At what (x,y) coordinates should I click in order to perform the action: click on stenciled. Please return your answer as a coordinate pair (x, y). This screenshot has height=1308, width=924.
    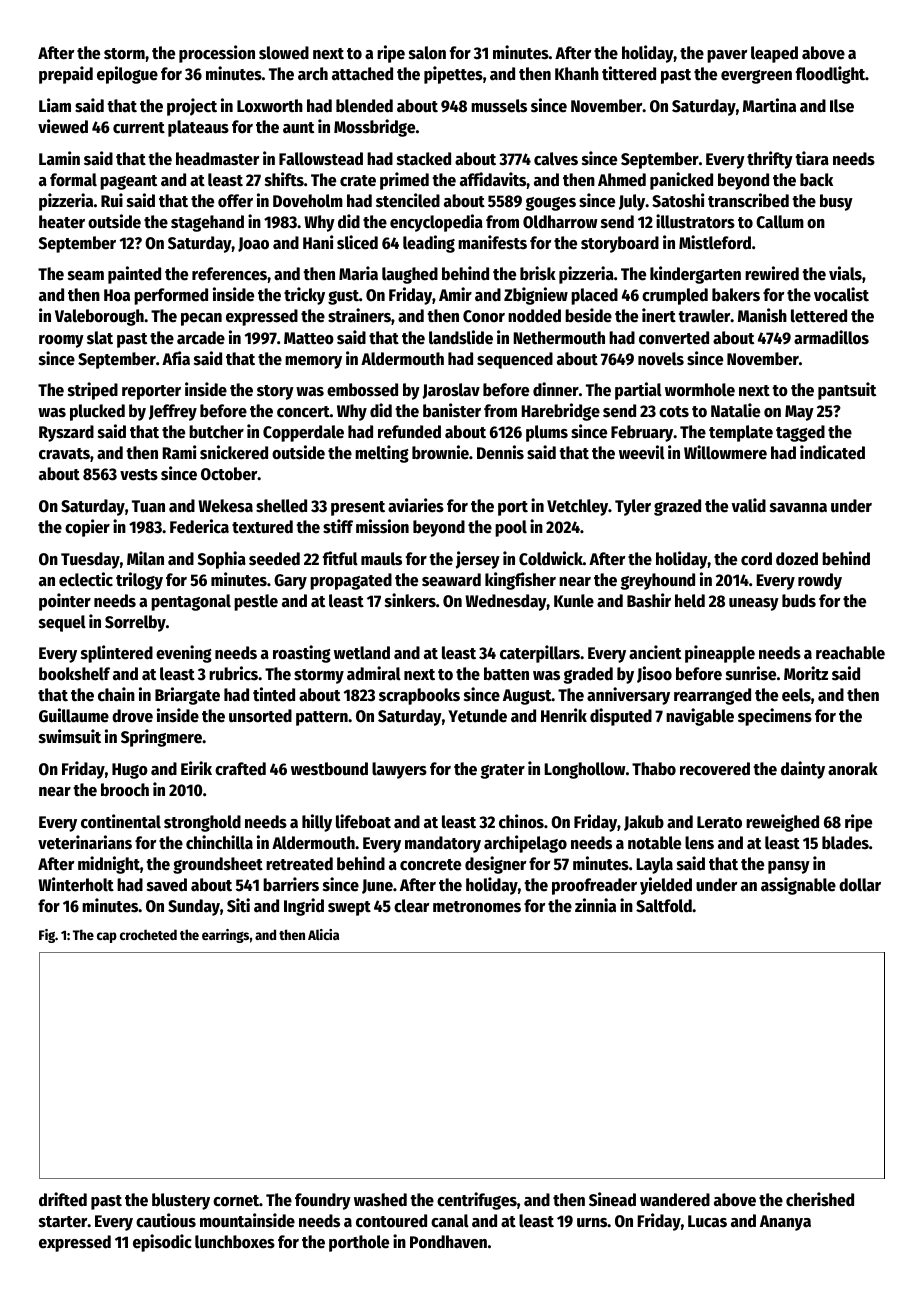
    Looking at the image, I should click on (408, 200).
